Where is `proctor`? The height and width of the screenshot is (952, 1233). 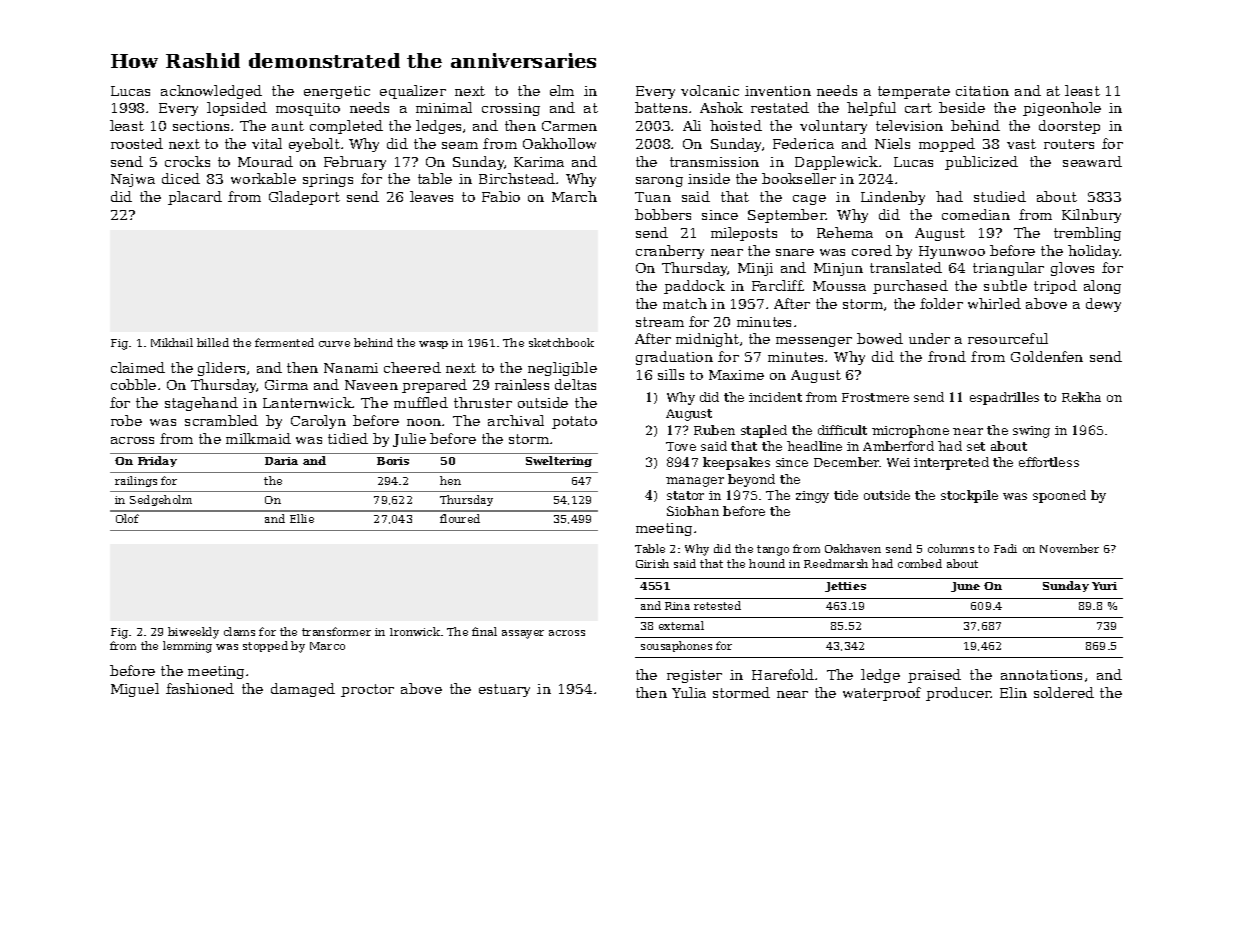
proctor is located at coordinates (367, 690).
